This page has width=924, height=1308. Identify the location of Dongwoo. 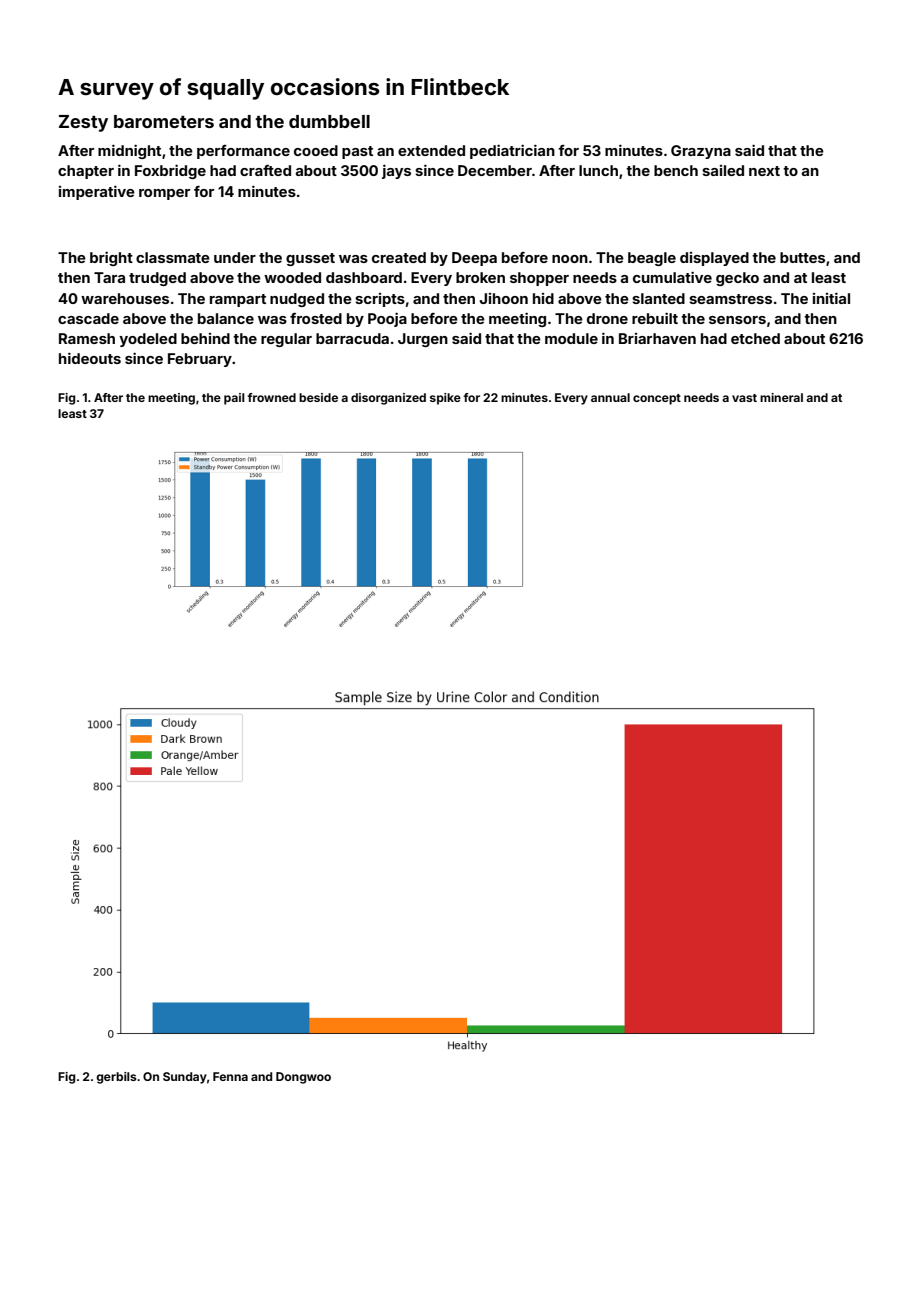
(303, 1078).
